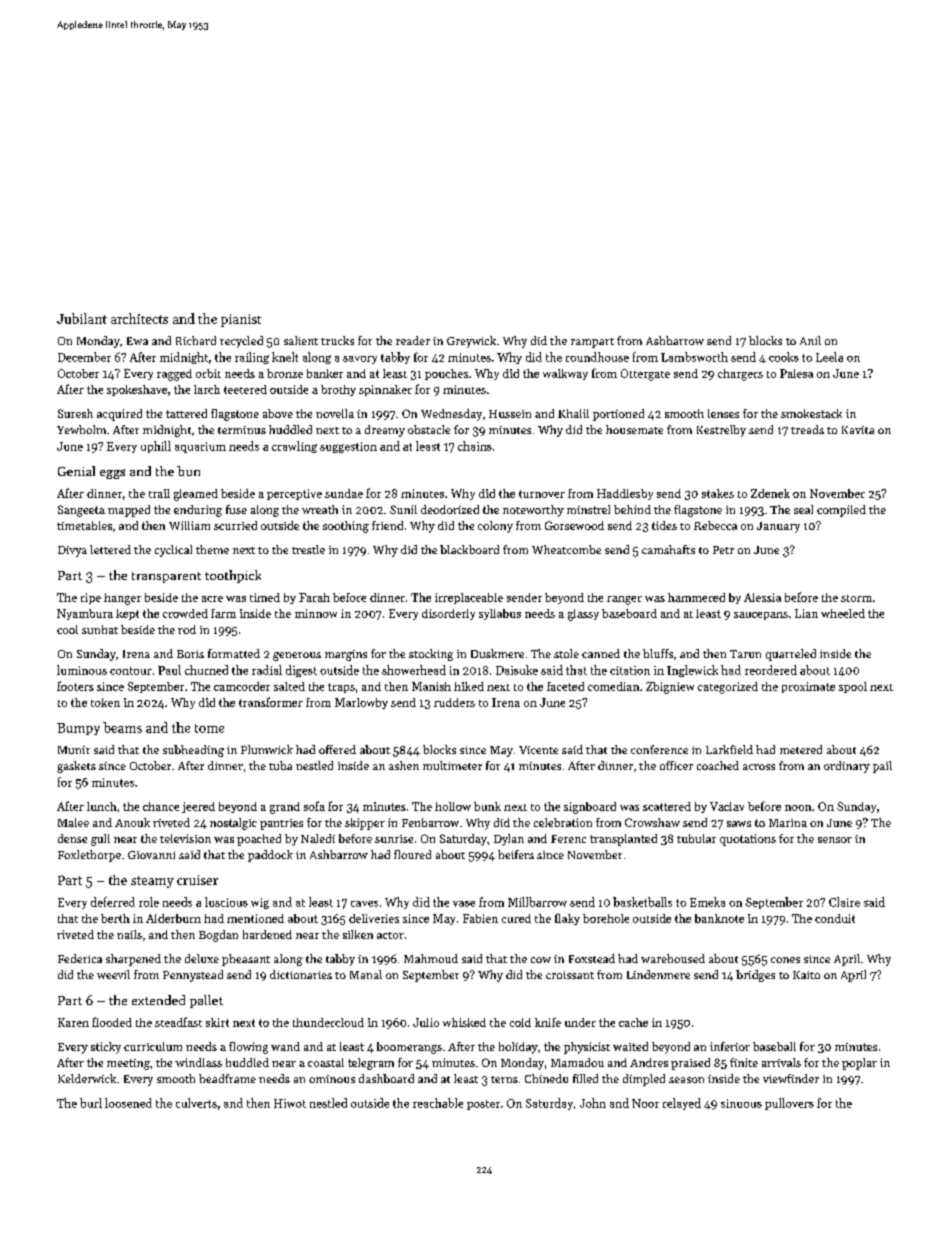 Image resolution: width=952 pixels, height=1233 pixels. I want to click on rod, so click(187, 629).
